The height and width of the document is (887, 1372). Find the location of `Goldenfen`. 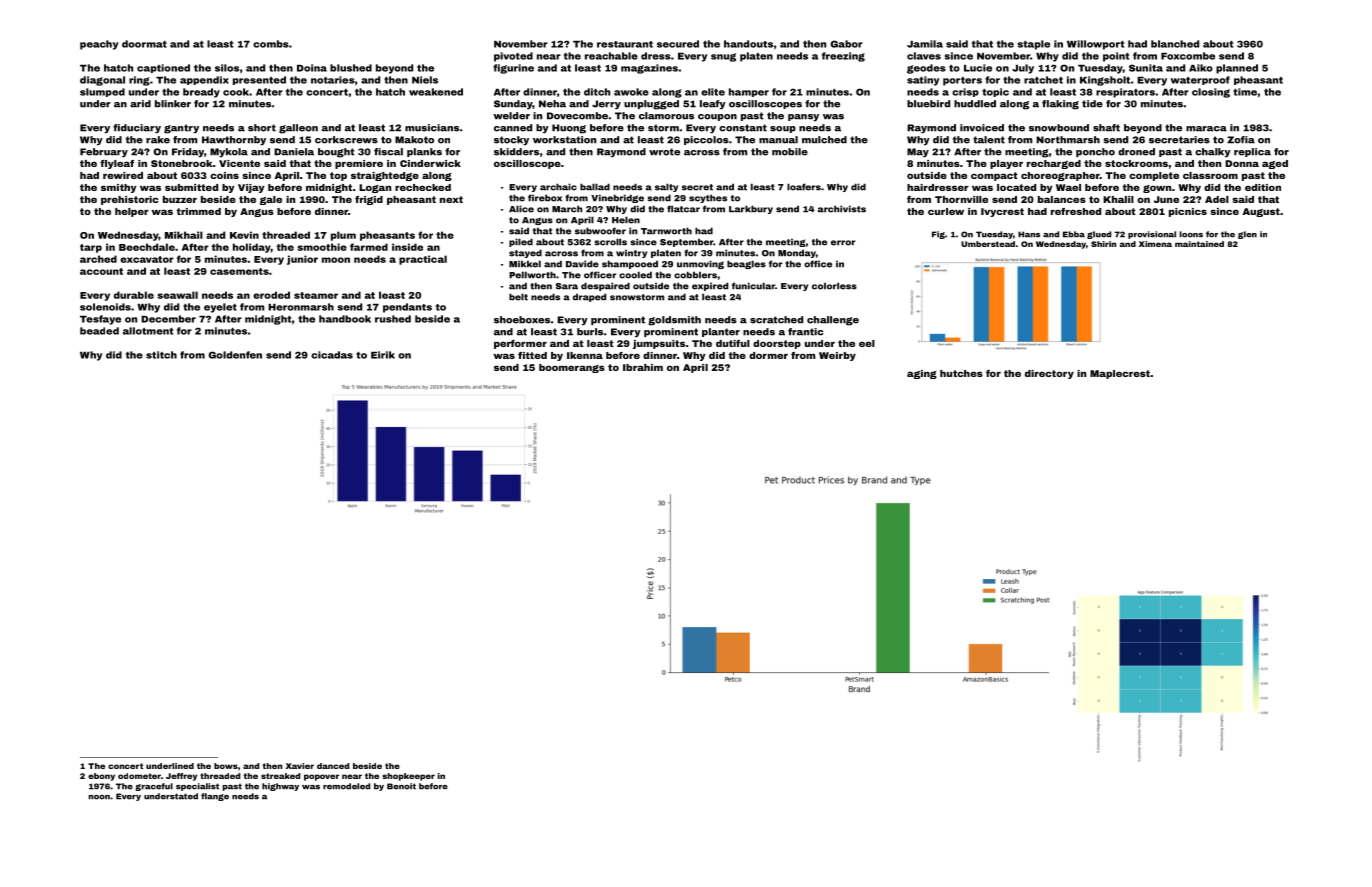

Goldenfen is located at coordinates (235, 355).
